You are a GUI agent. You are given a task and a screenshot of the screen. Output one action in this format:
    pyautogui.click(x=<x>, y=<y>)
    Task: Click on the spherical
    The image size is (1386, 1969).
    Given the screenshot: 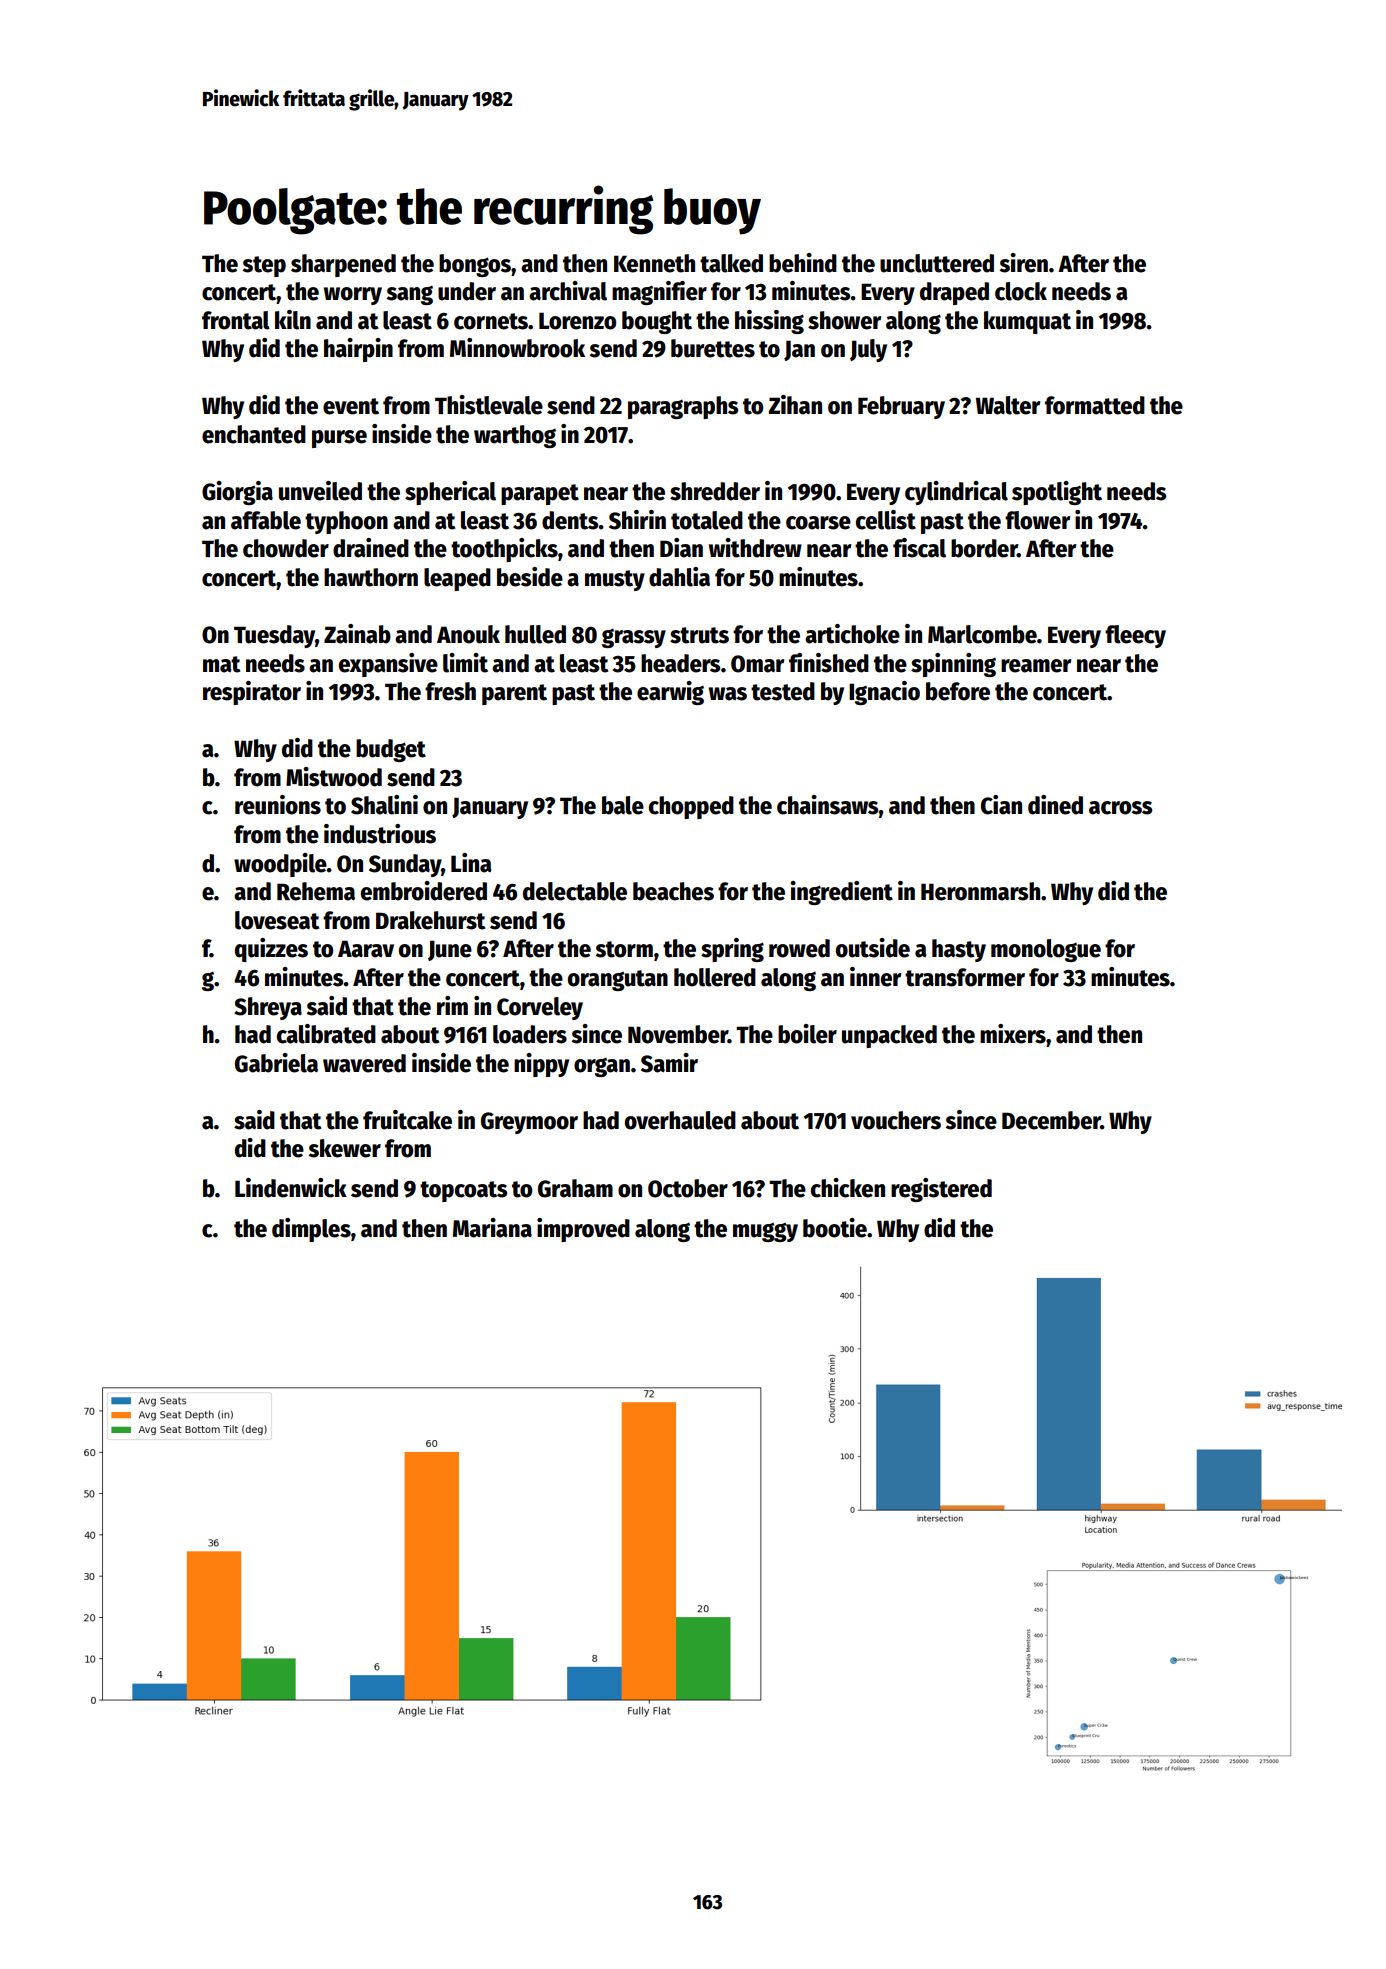 What is the action you would take?
    pyautogui.click(x=450, y=493)
